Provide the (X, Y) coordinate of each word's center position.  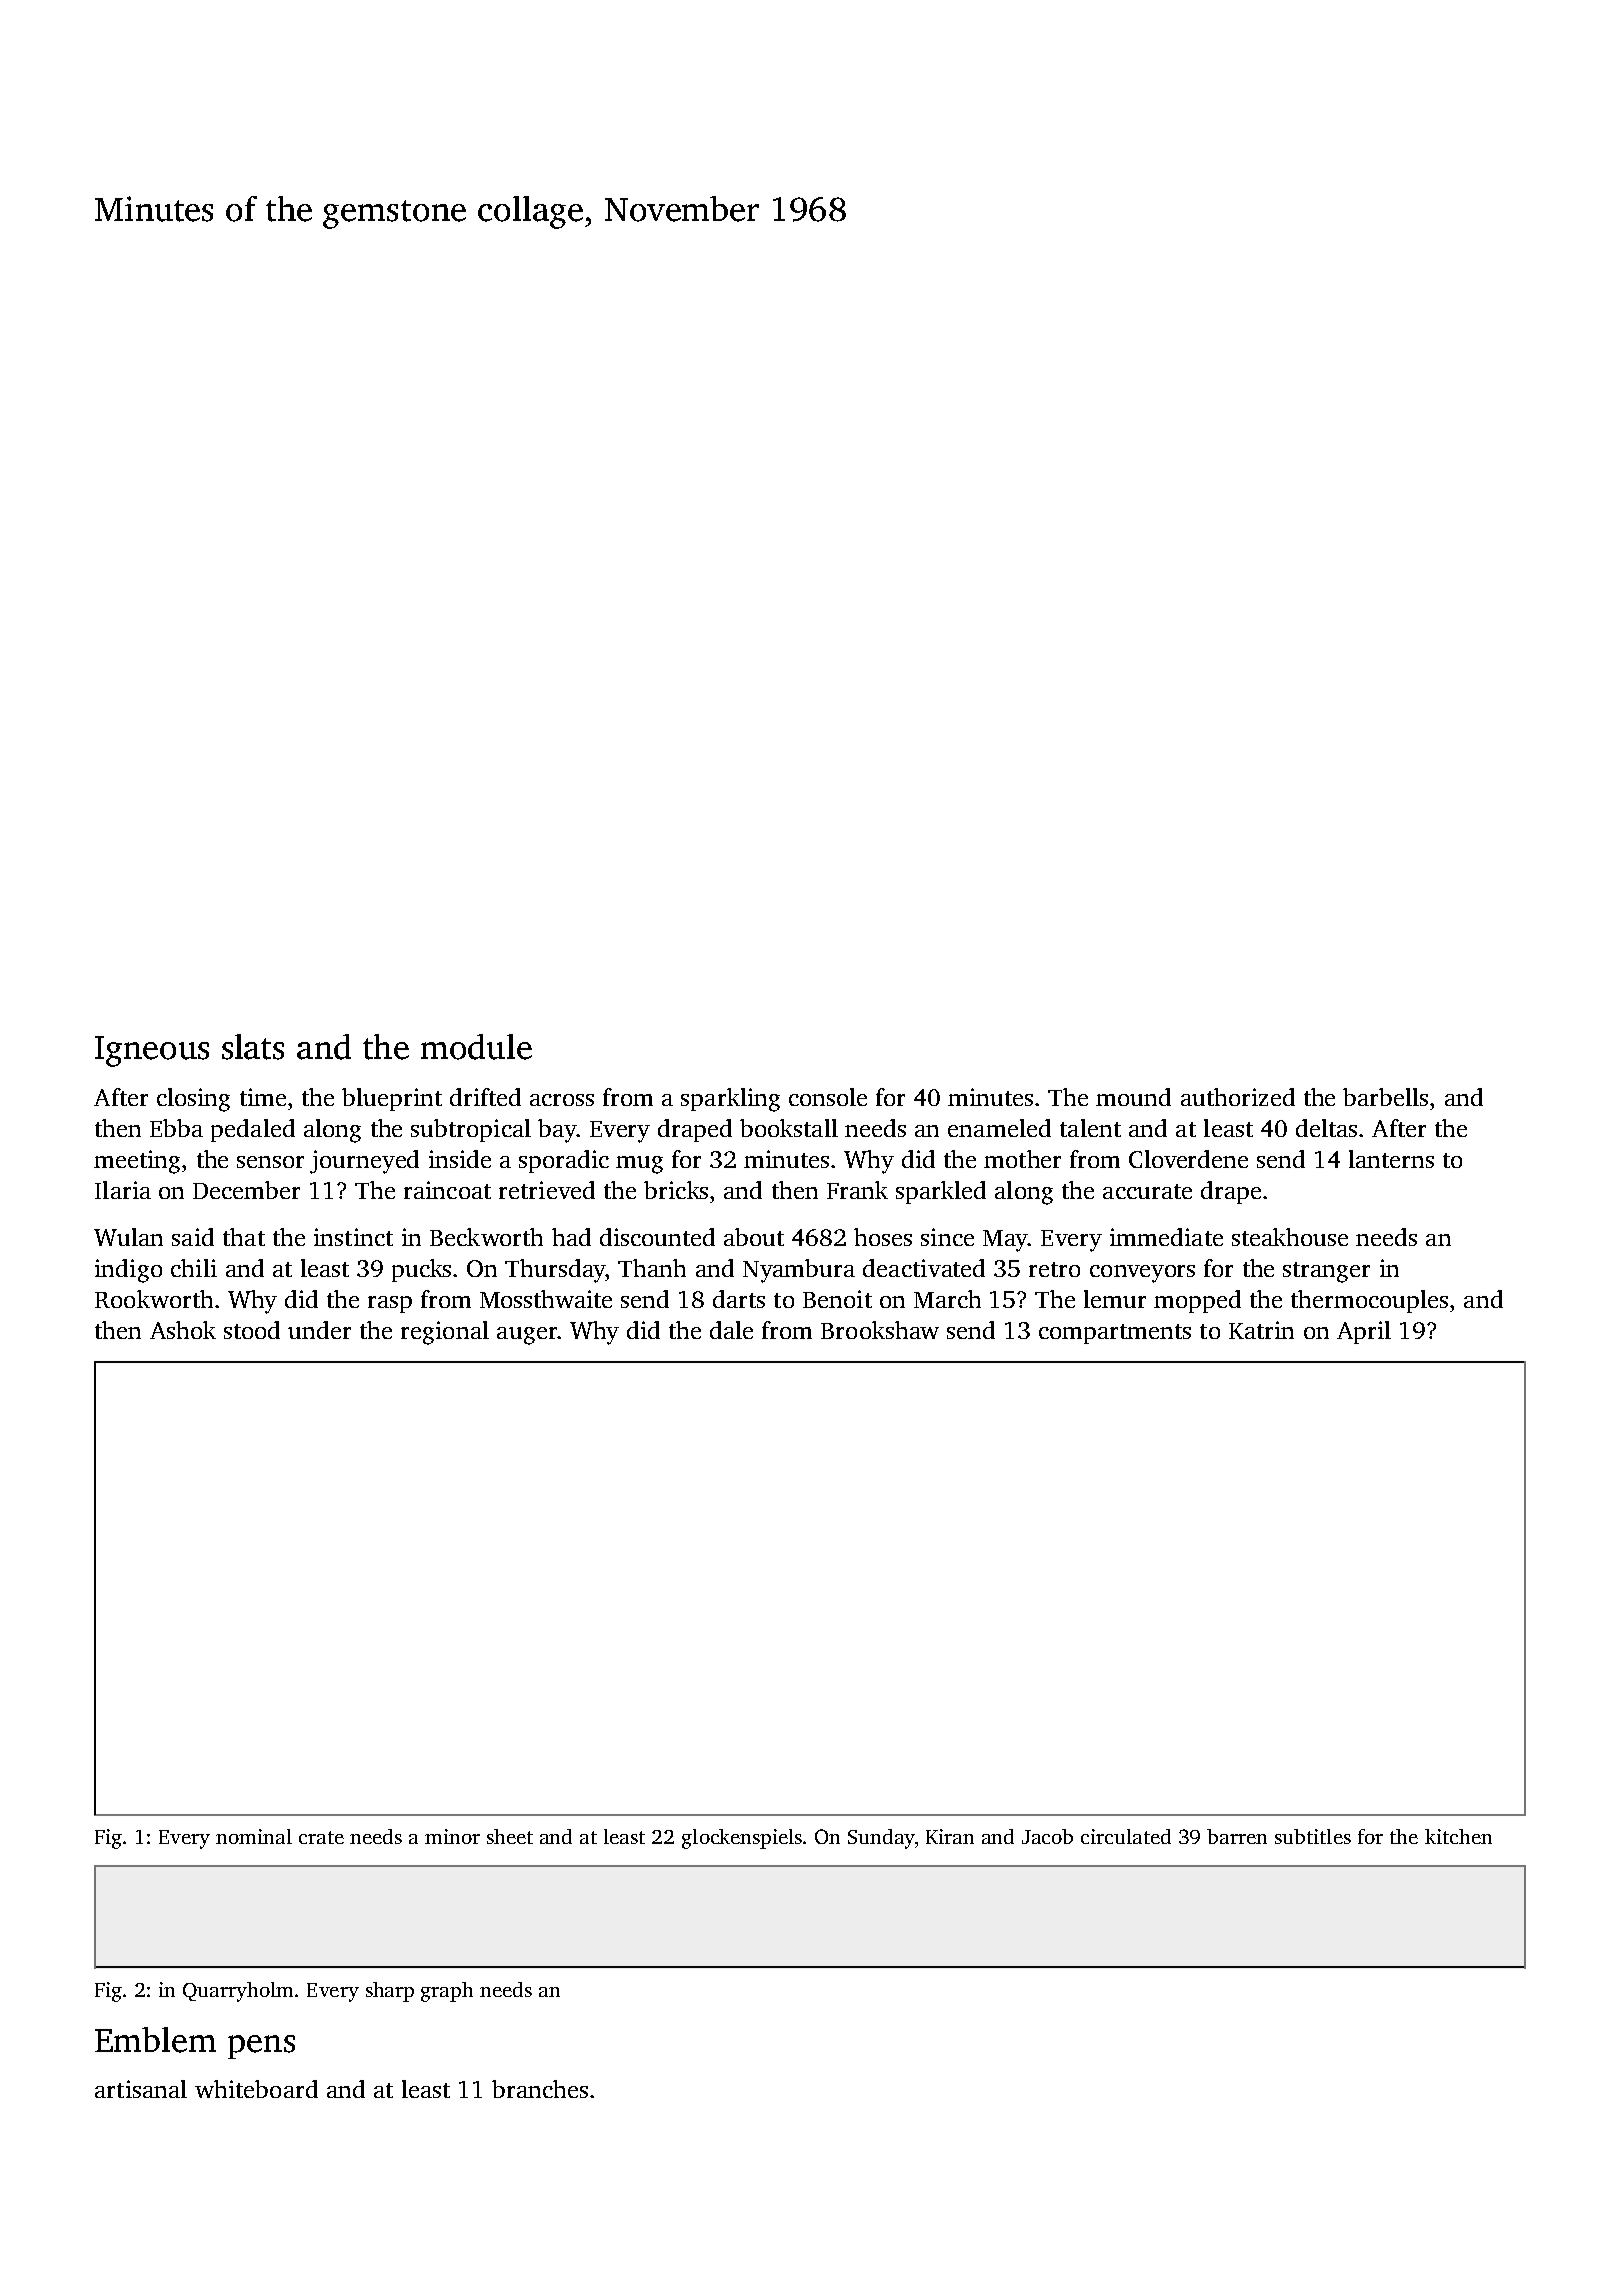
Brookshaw (880, 1330)
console (828, 1097)
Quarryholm (238, 1992)
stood (252, 1330)
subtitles (1313, 1836)
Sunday (881, 1839)
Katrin (1261, 1330)
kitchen (1458, 1836)
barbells (1385, 1097)
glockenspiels (742, 1839)
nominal (254, 1836)
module (476, 1047)
